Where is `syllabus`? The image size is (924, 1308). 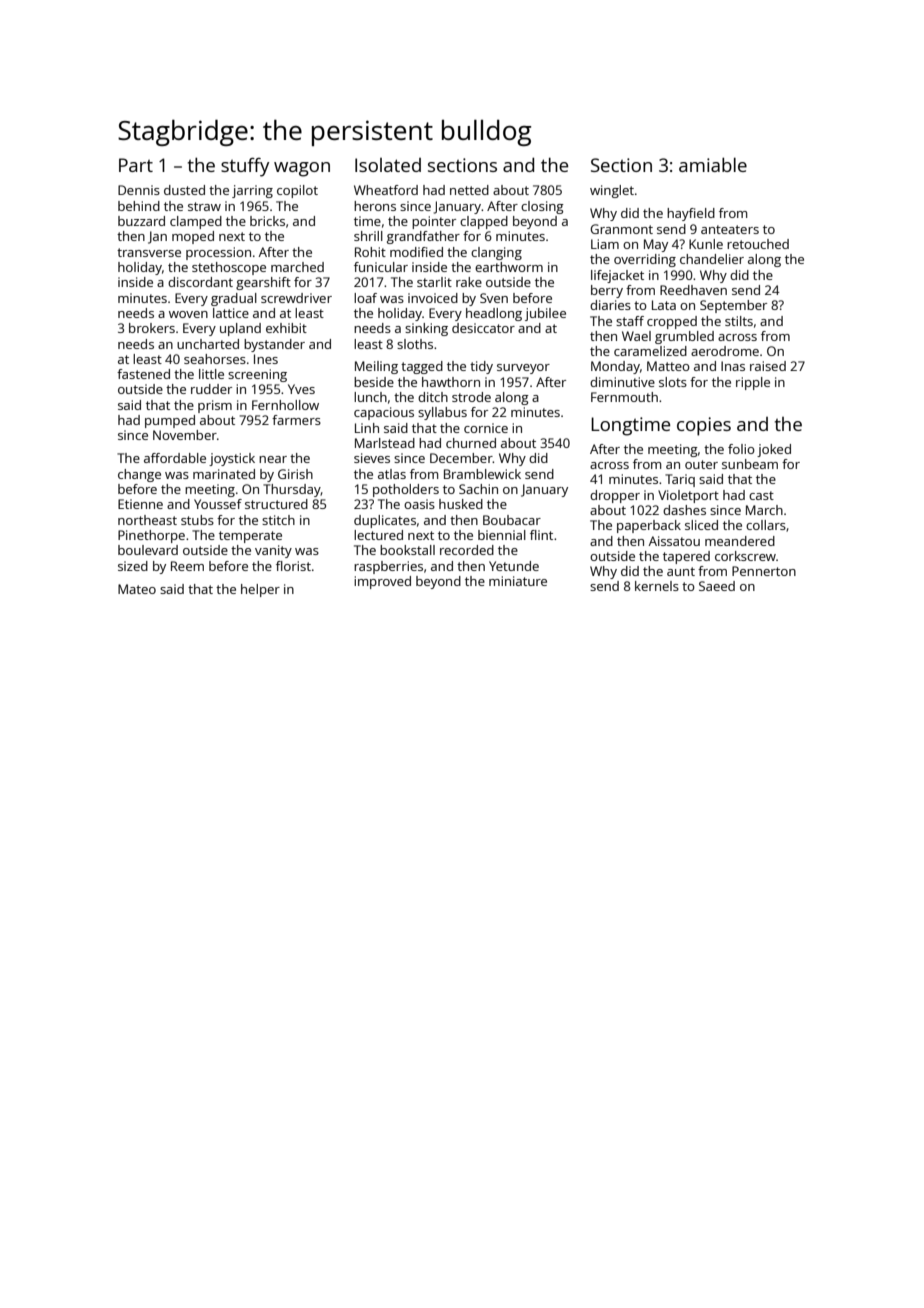
syllabus is located at coordinates (442, 413).
